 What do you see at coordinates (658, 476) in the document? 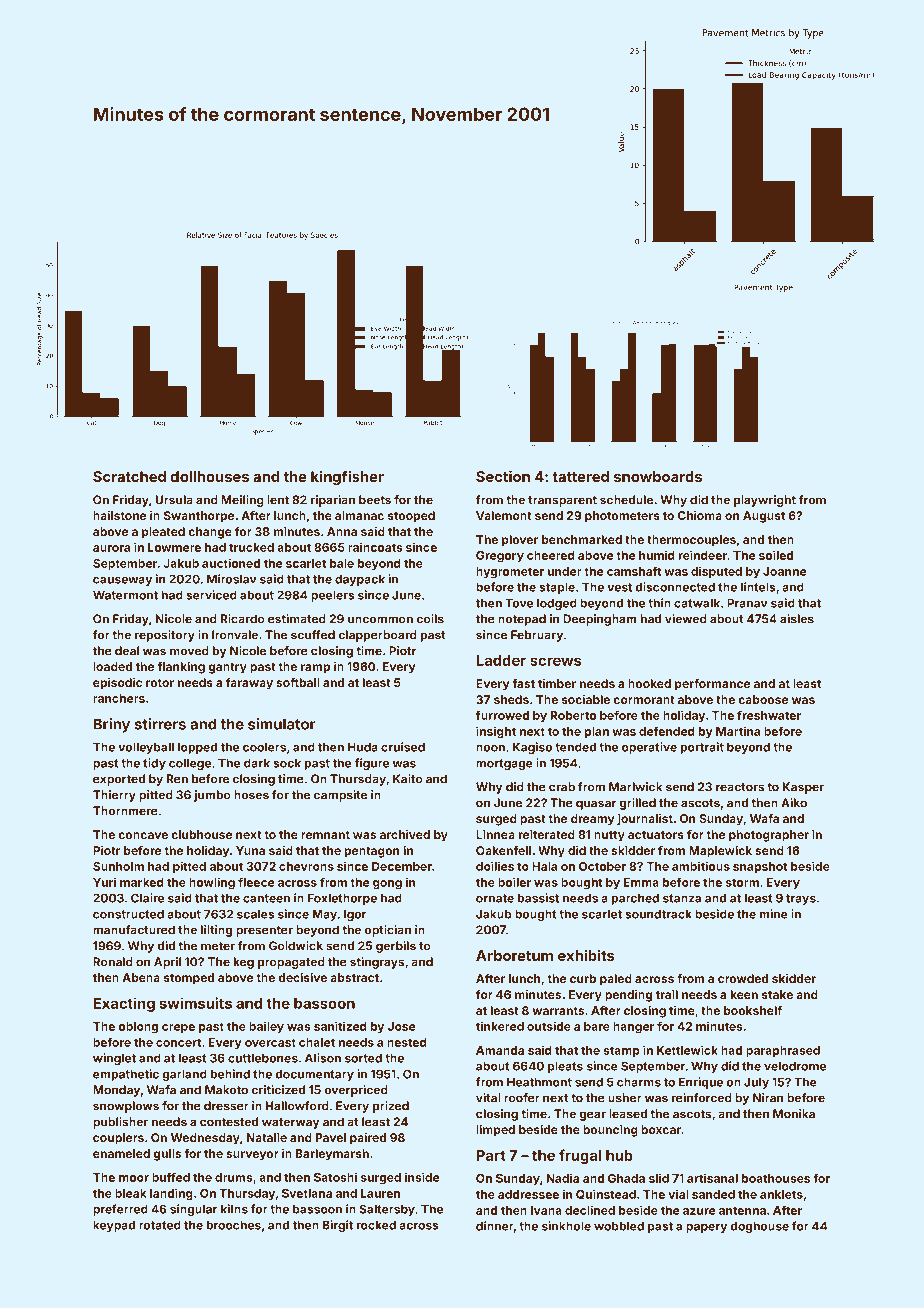
I see `snowboards` at bounding box center [658, 476].
